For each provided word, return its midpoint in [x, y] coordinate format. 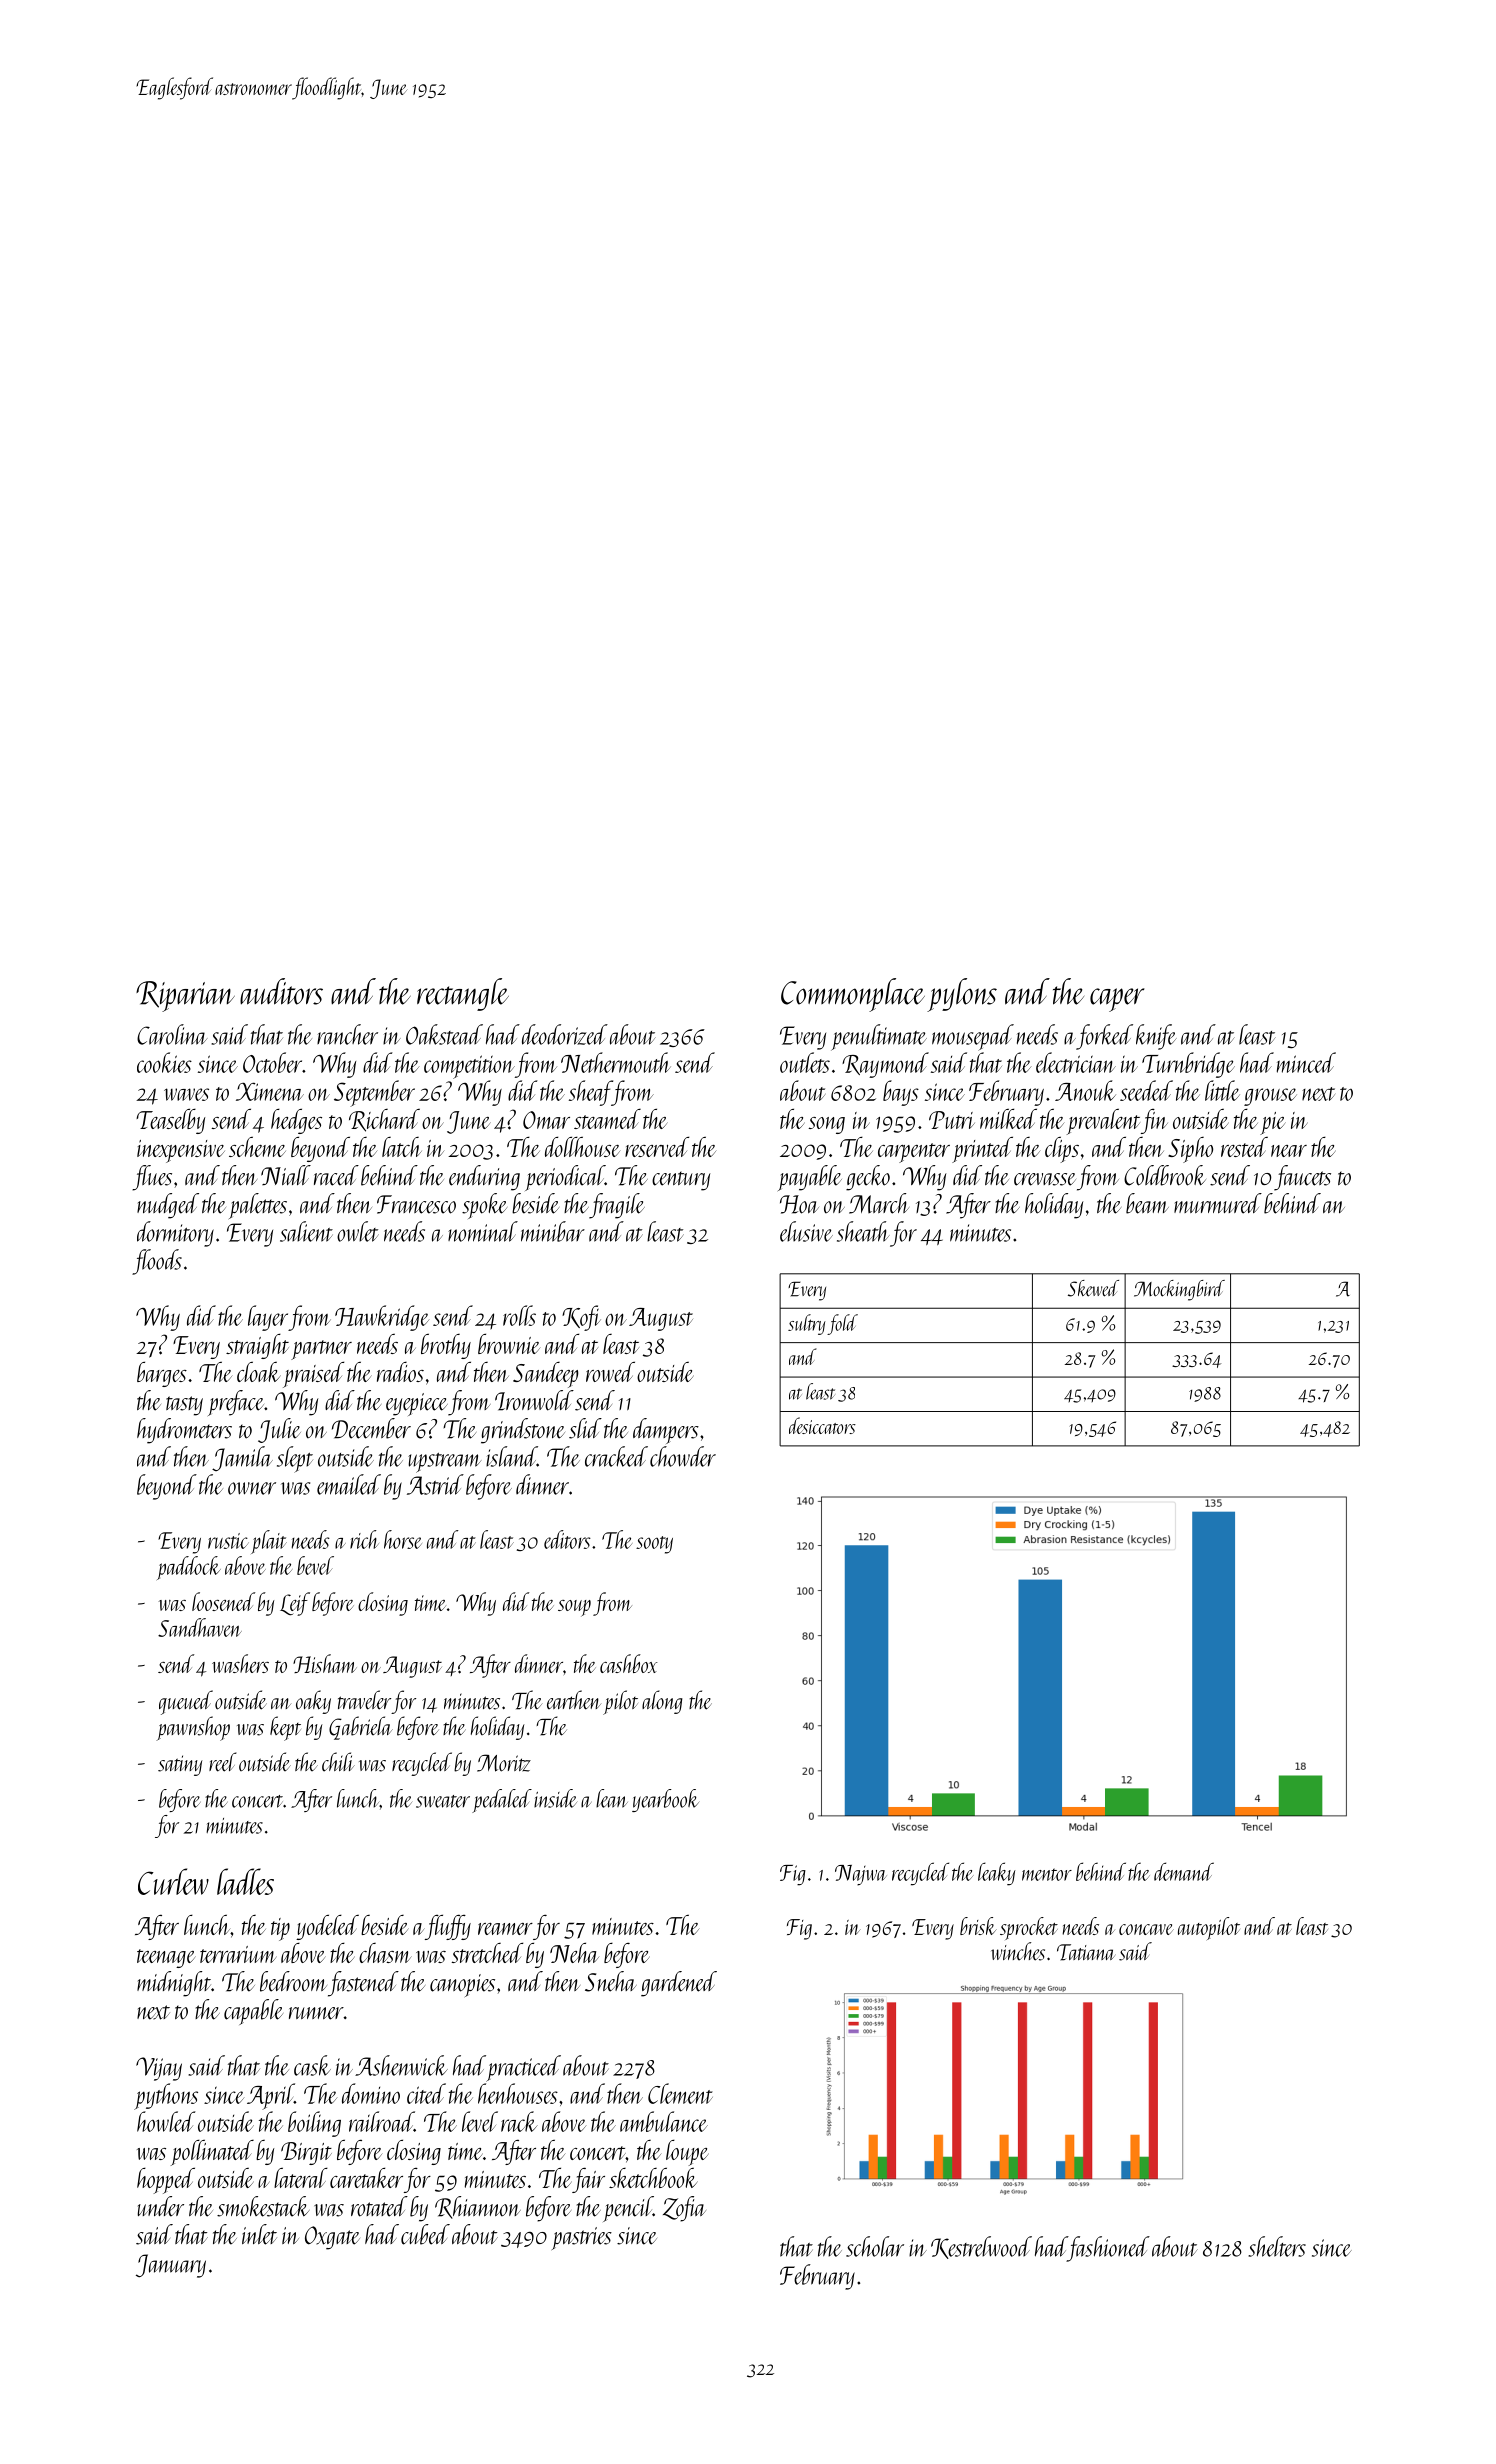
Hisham [325, 1663]
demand [1184, 1871]
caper [1117, 1000]
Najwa [860, 1875]
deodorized [565, 1034]
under [161, 2206]
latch [402, 1147]
